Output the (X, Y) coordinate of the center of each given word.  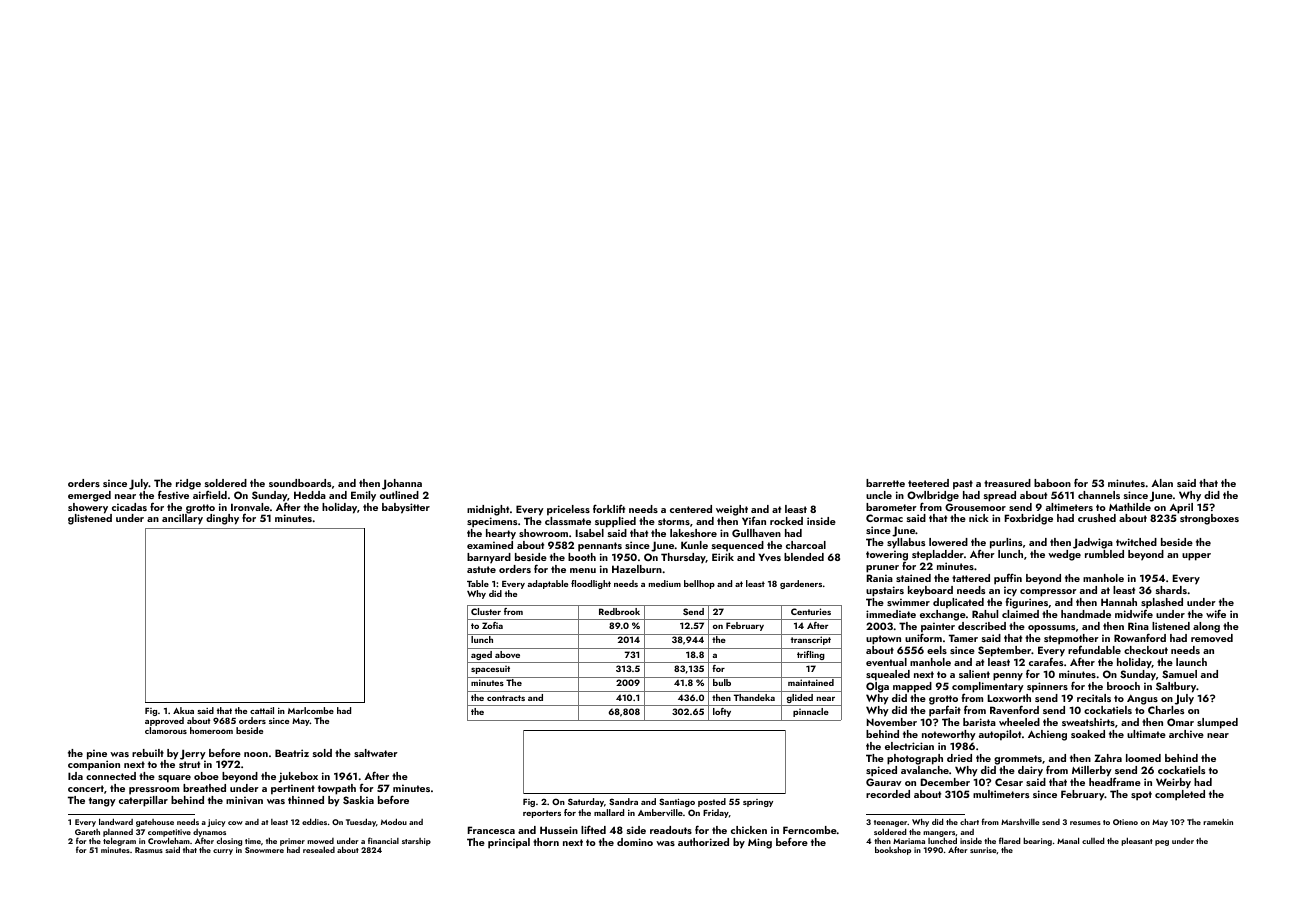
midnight (488, 510)
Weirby (1173, 783)
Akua (183, 710)
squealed (888, 675)
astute (481, 569)
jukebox (298, 778)
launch (1191, 662)
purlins (1006, 543)
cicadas (129, 507)
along (1206, 627)
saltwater (376, 753)
